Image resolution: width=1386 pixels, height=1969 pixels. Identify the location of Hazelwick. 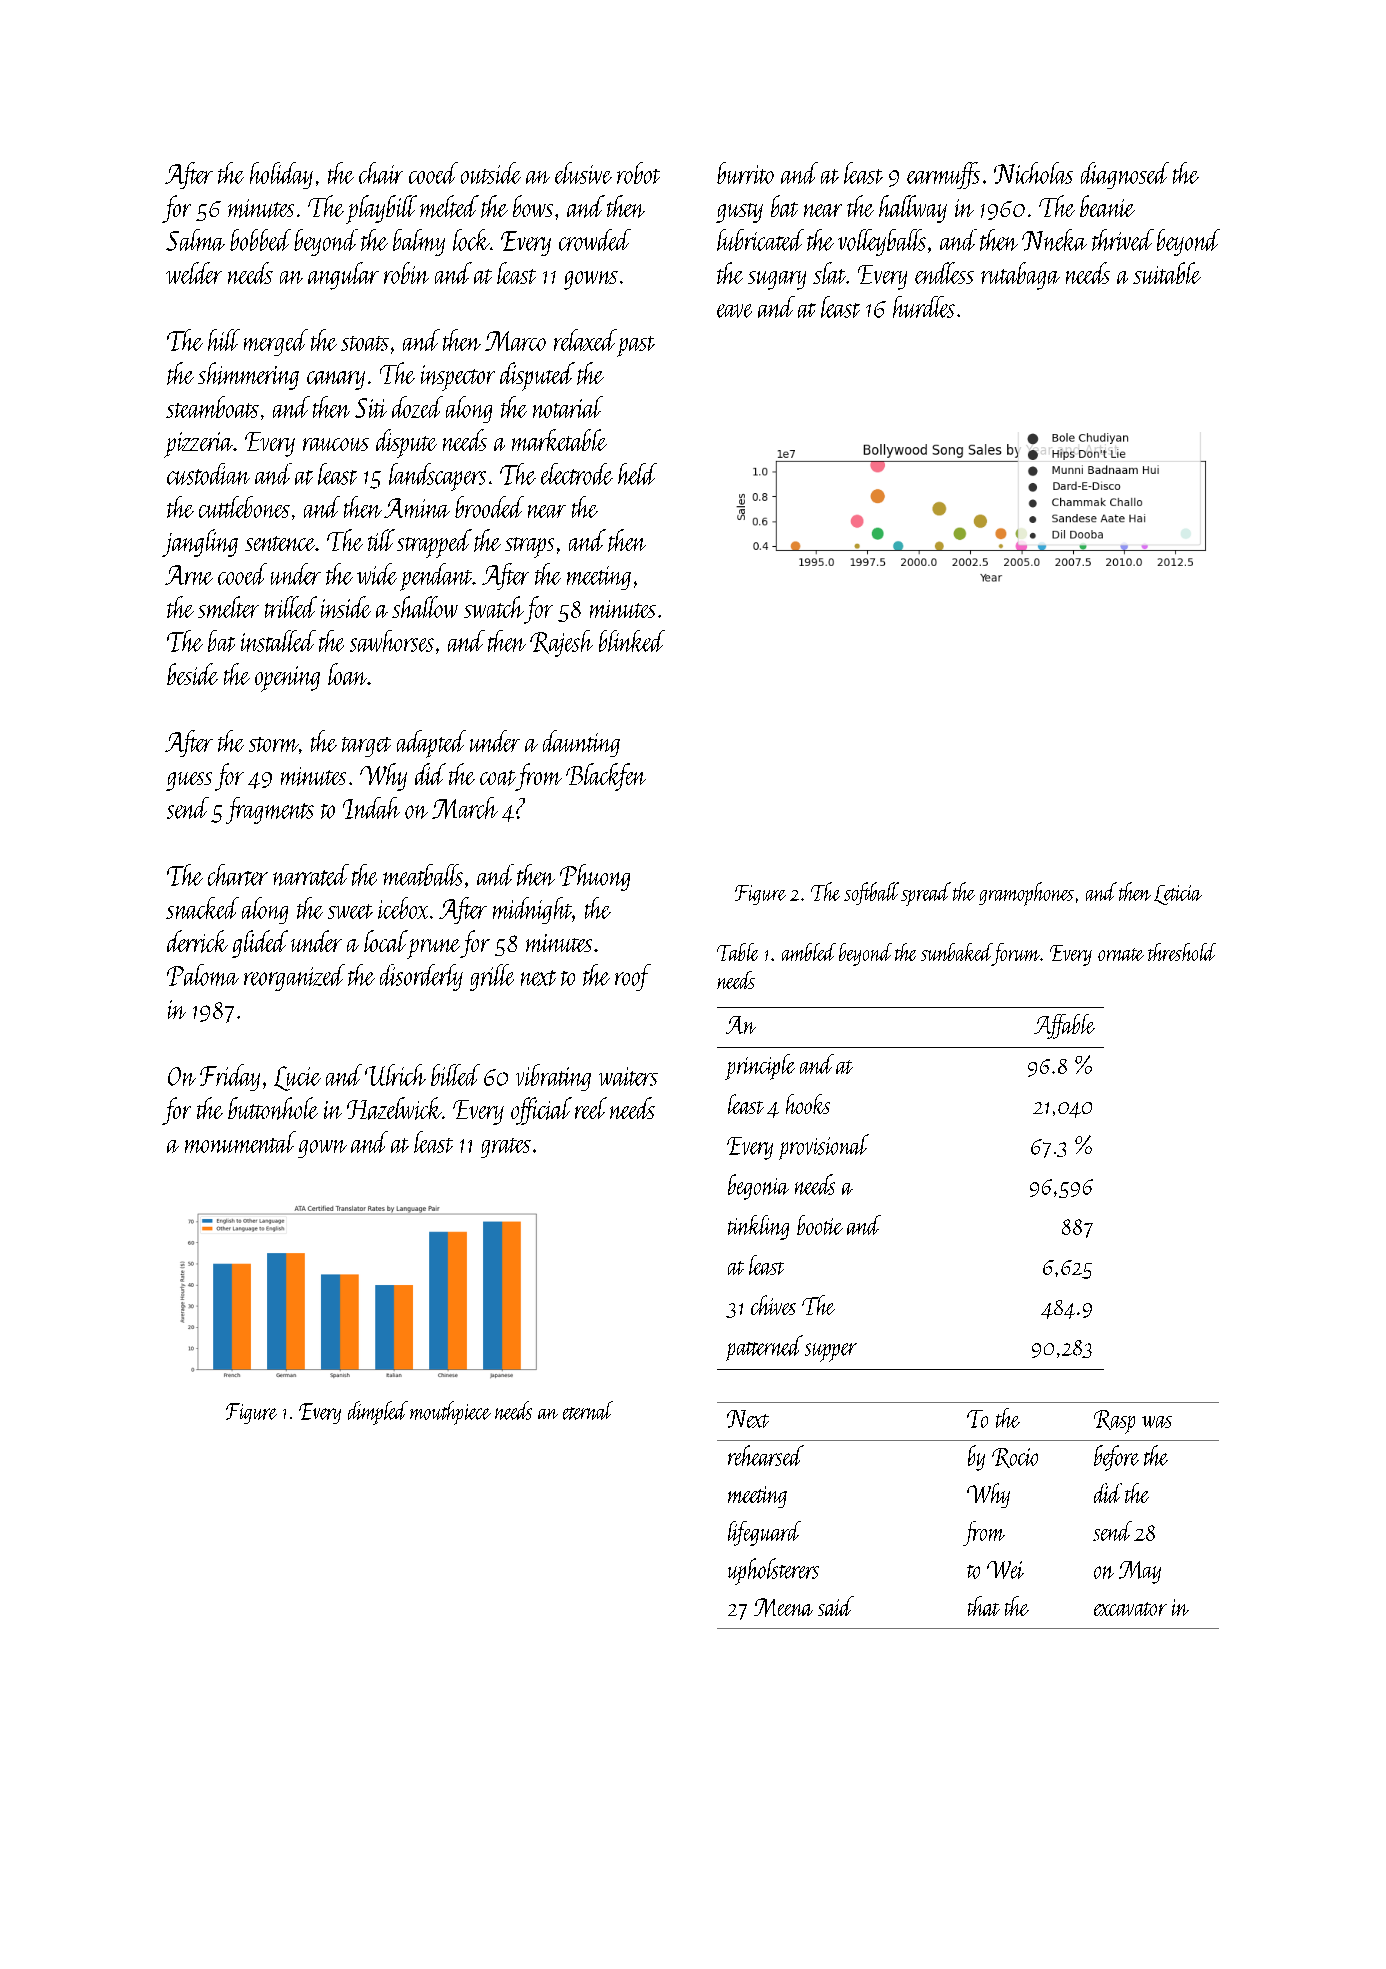
(394, 1108).
